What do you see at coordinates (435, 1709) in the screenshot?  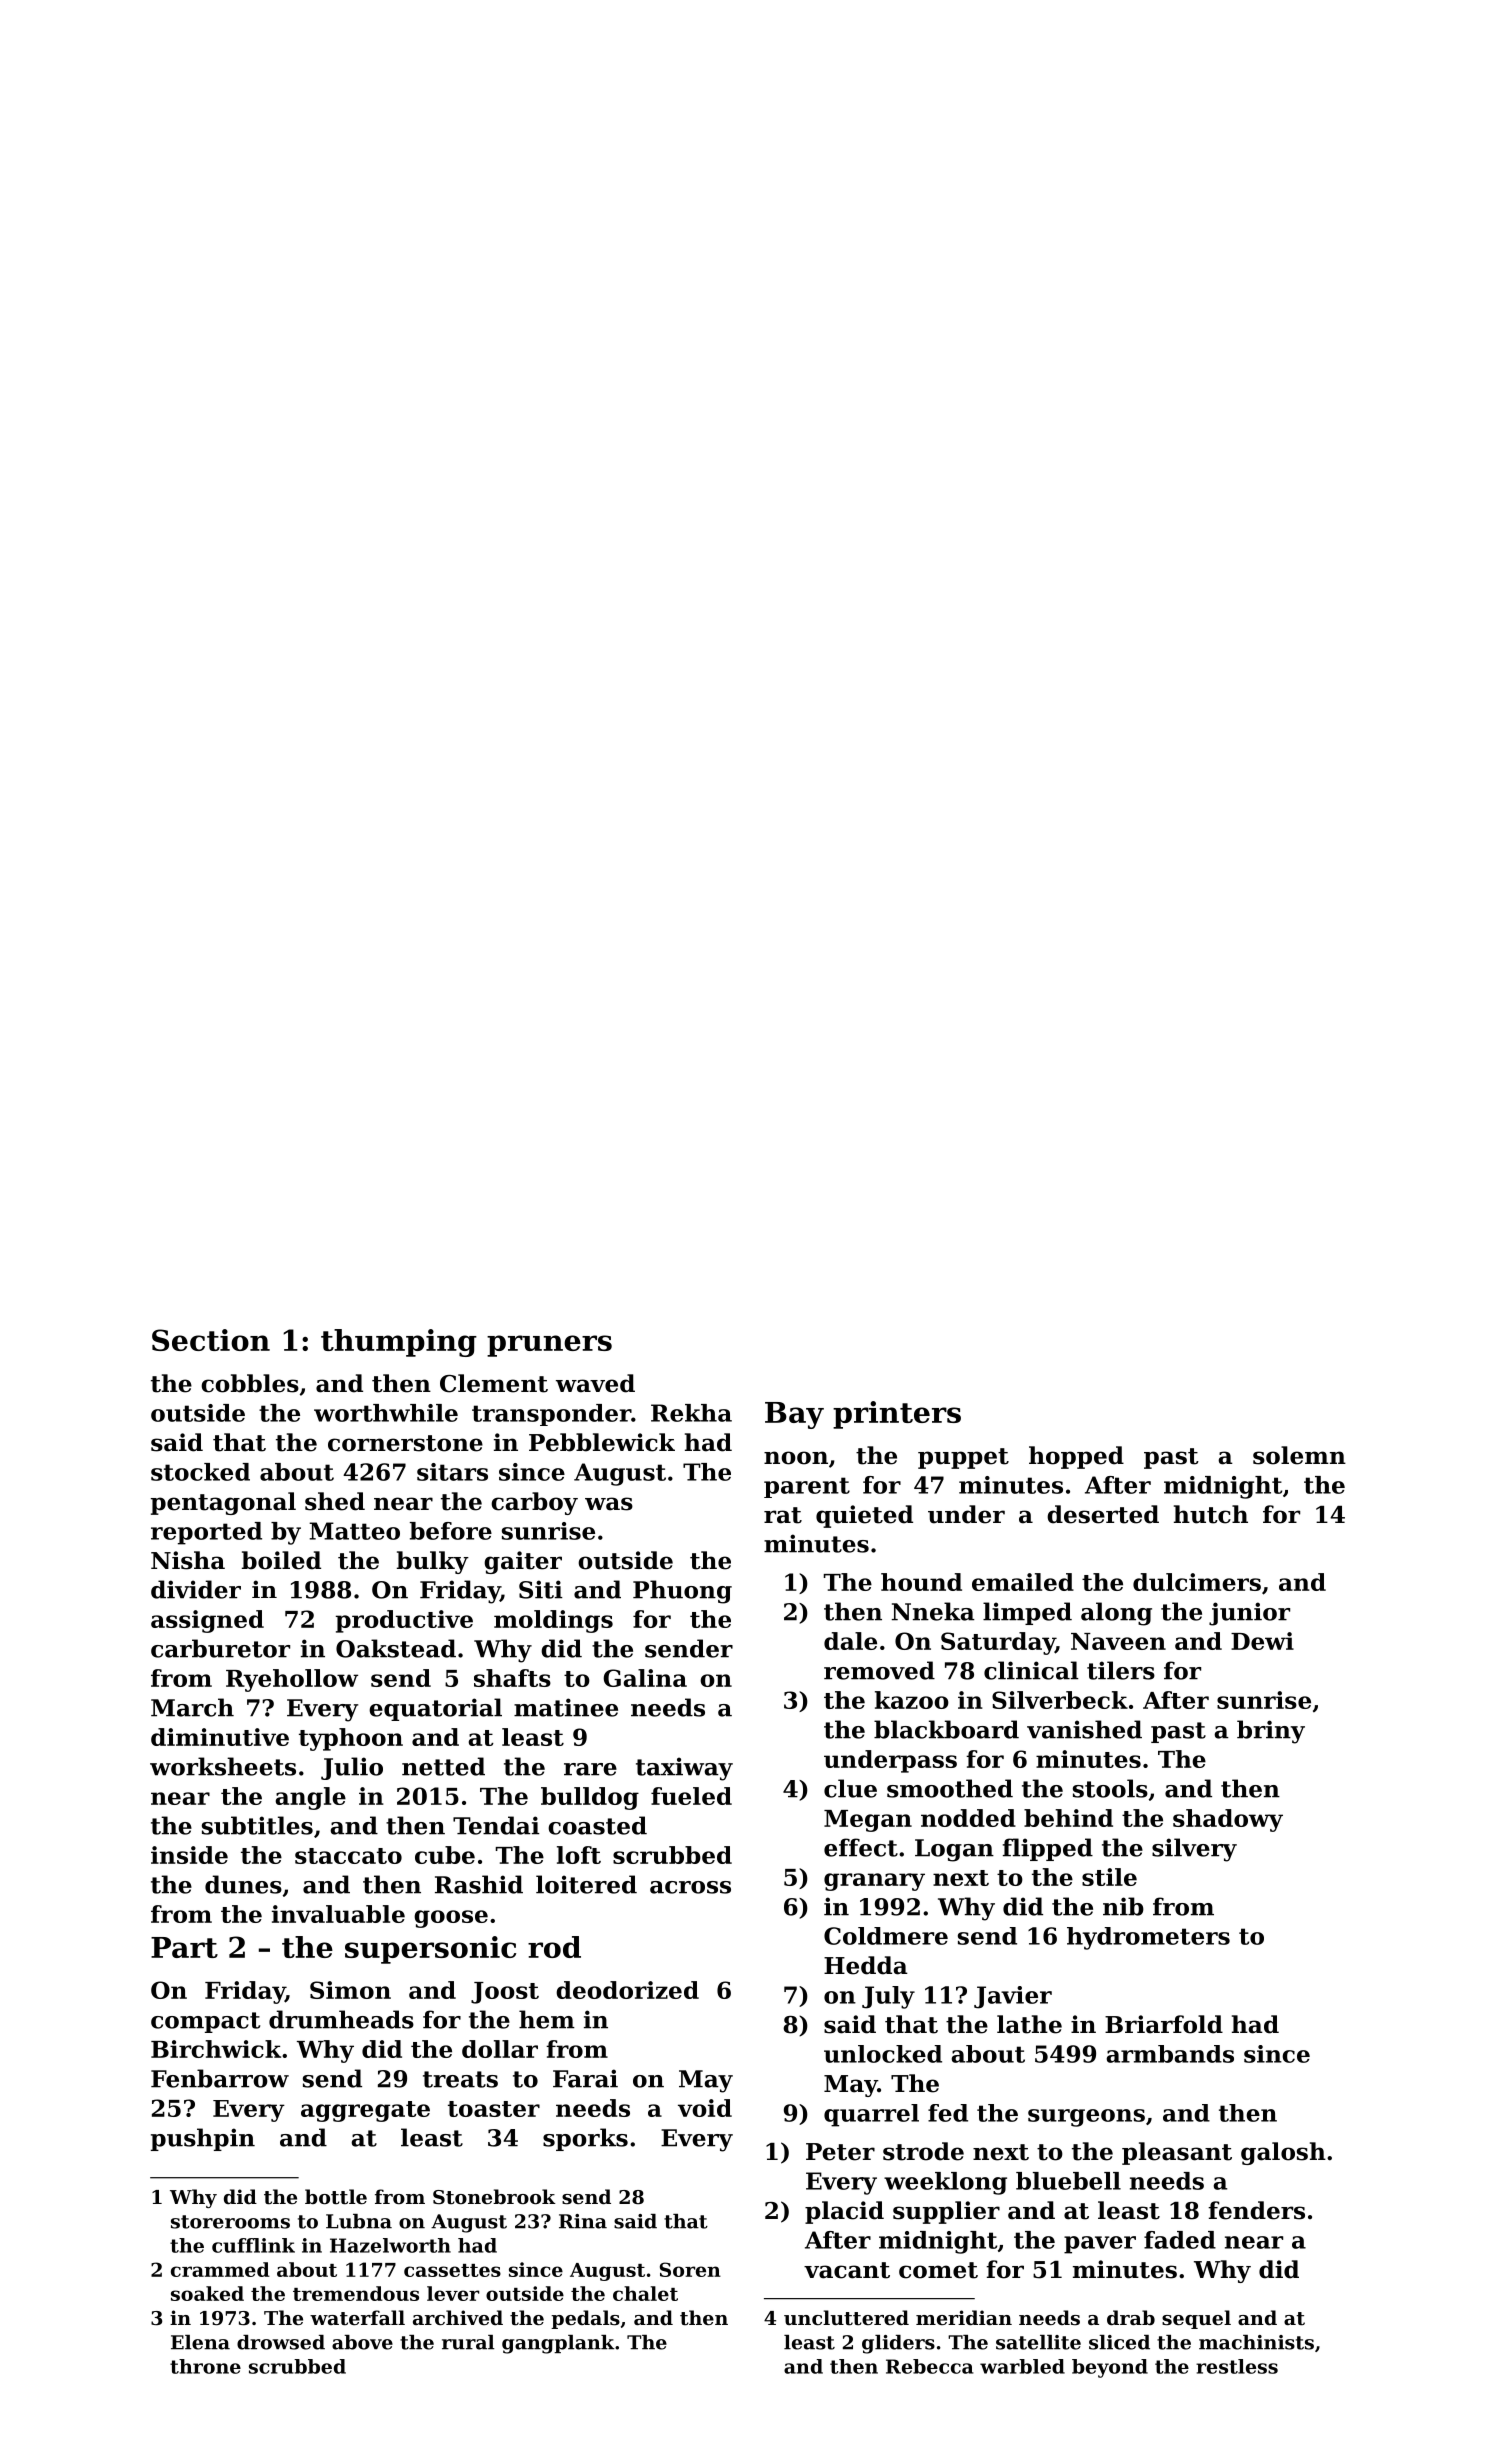 I see `equatorial` at bounding box center [435, 1709].
